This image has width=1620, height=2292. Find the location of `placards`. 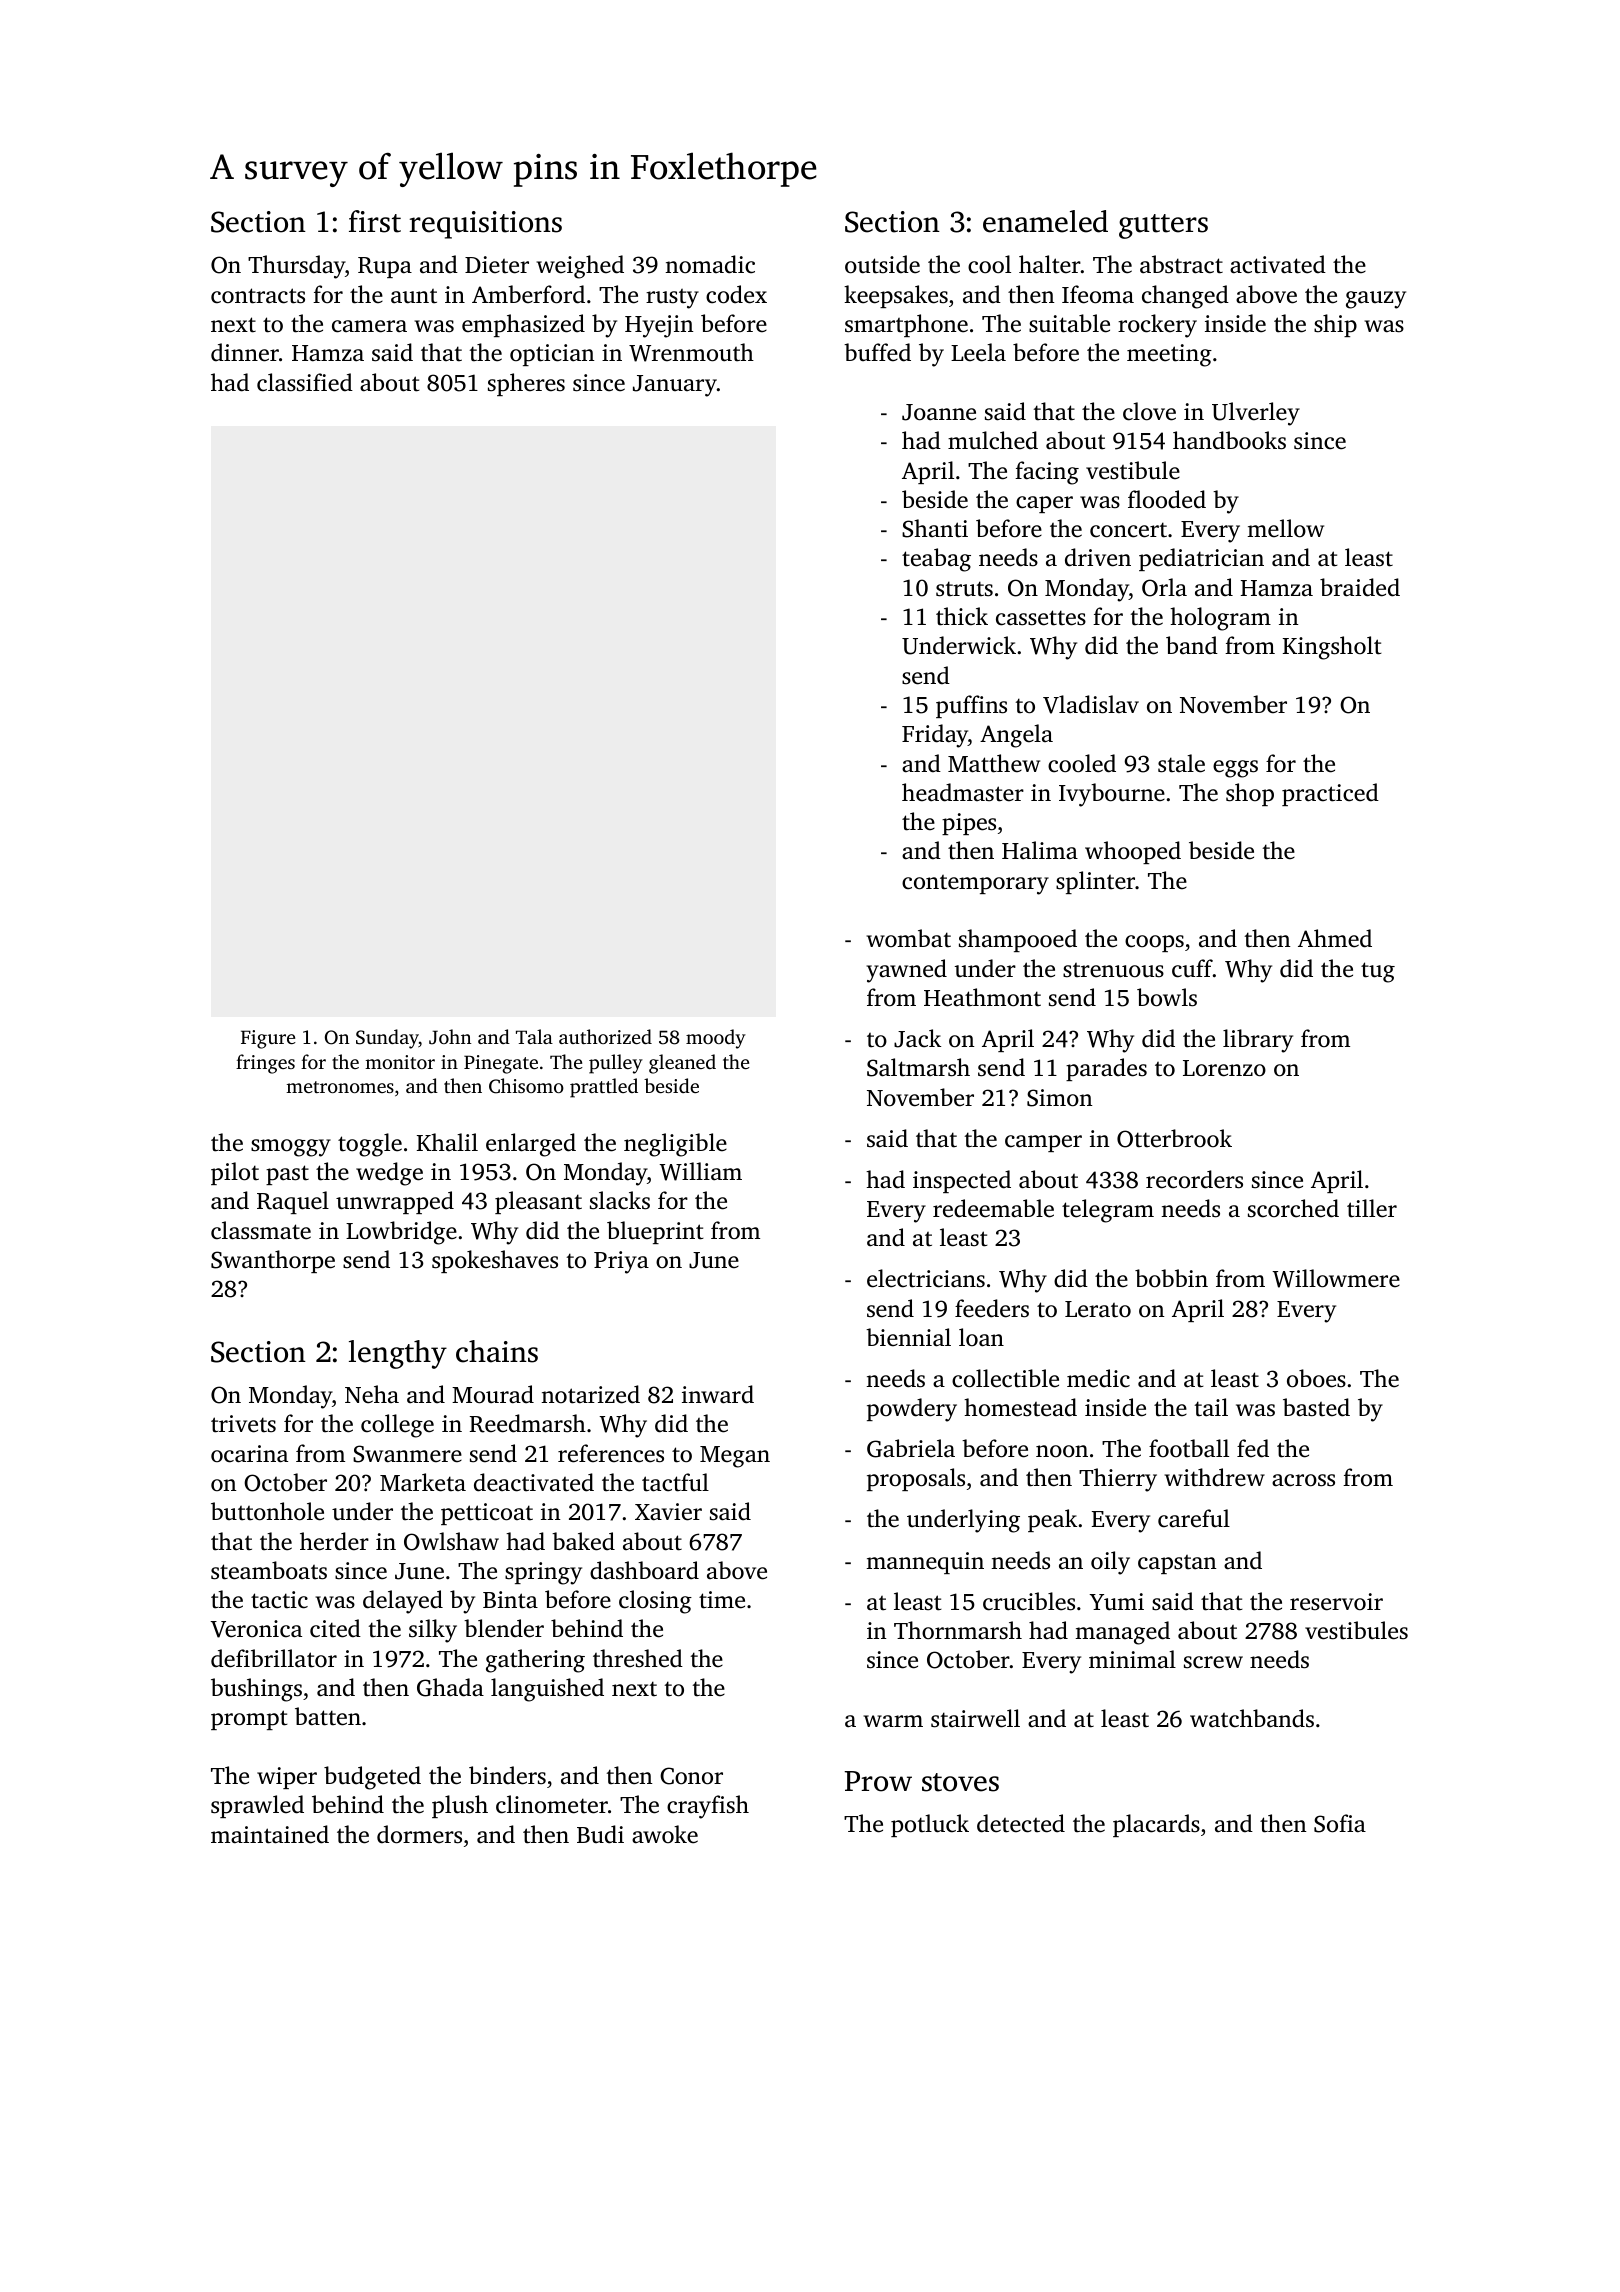

placards is located at coordinates (1156, 1825).
